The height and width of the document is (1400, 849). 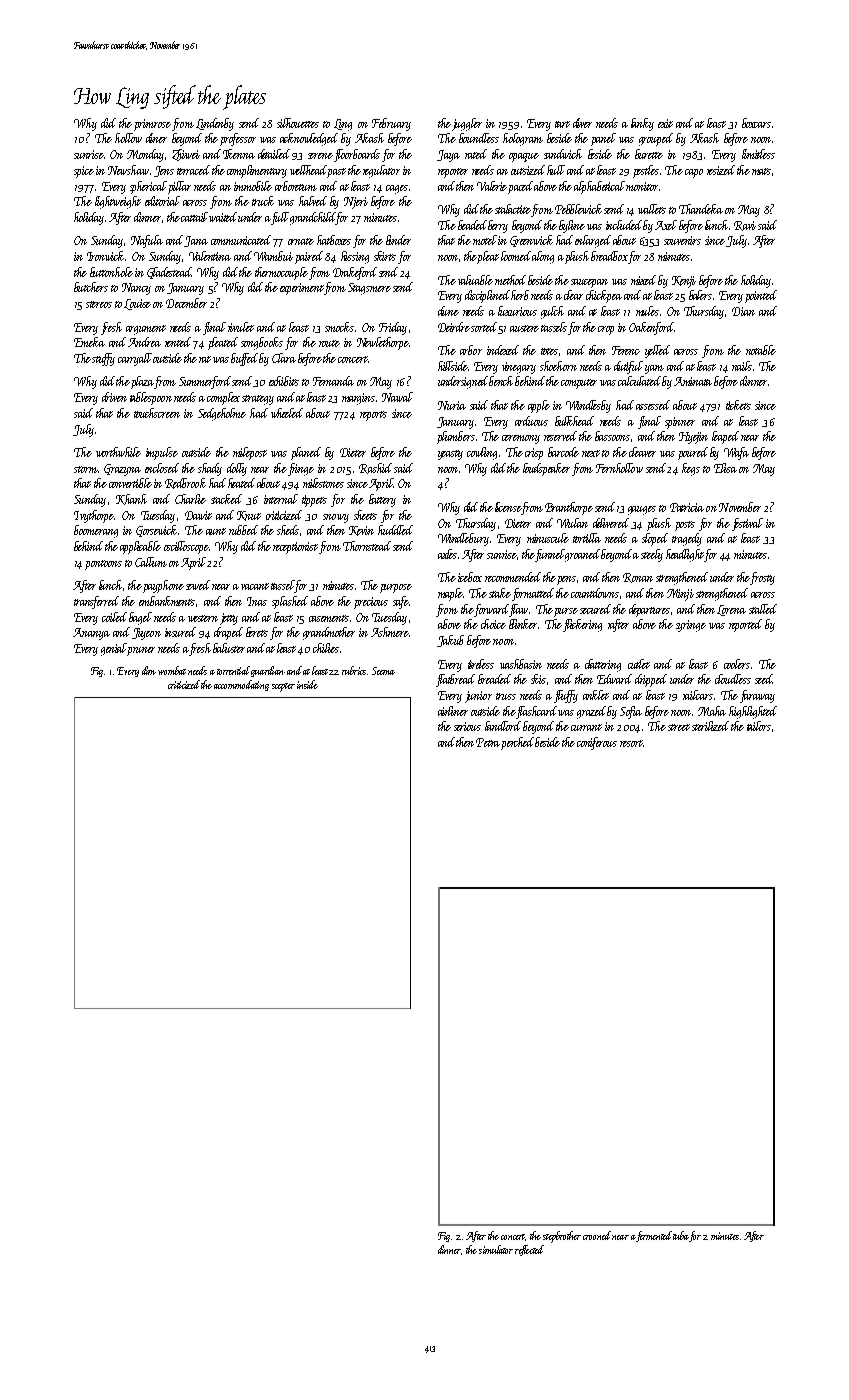 What do you see at coordinates (759, 726) in the document?
I see `tailors` at bounding box center [759, 726].
